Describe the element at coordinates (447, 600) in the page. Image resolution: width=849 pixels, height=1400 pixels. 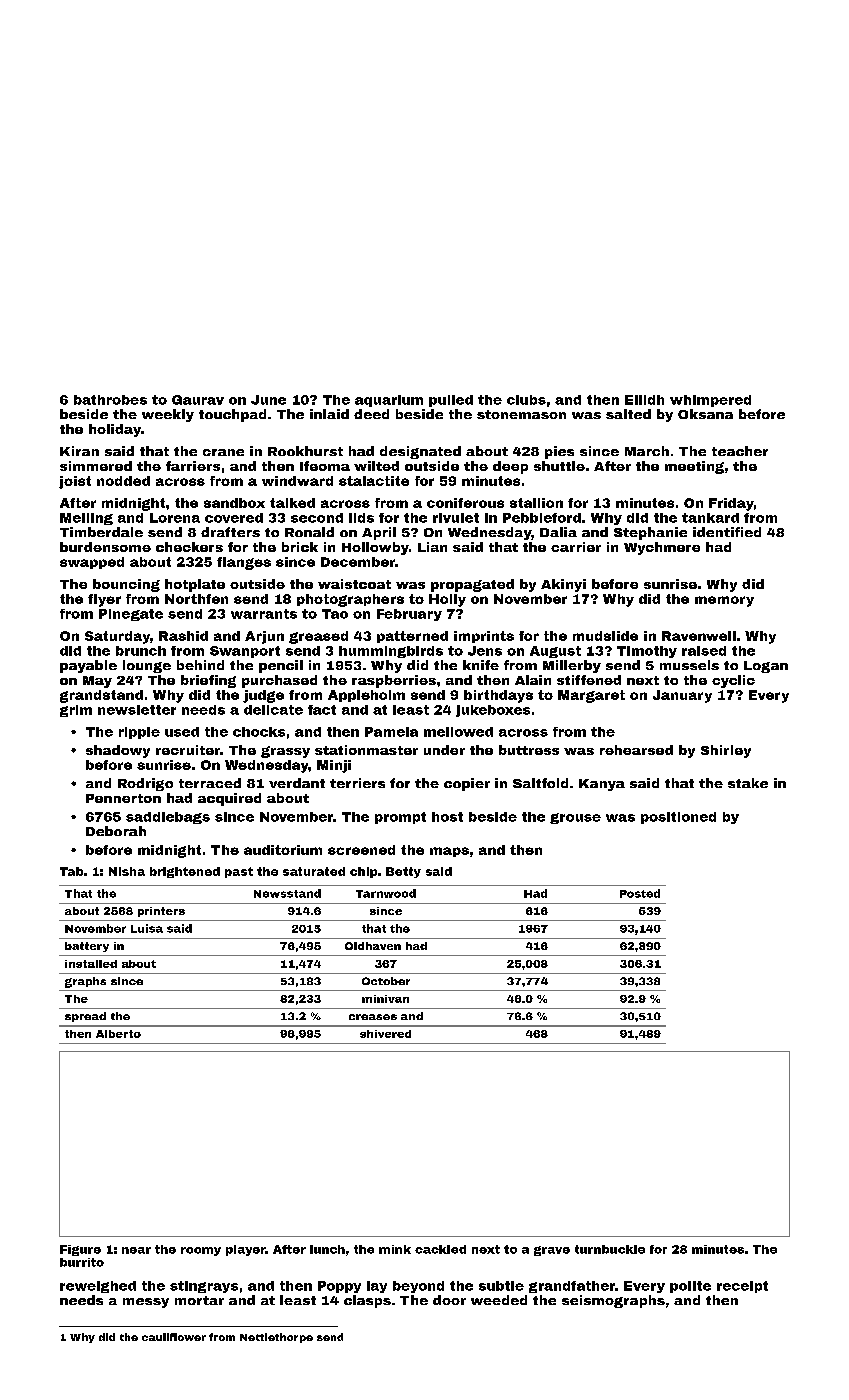
I see `Holly` at that location.
